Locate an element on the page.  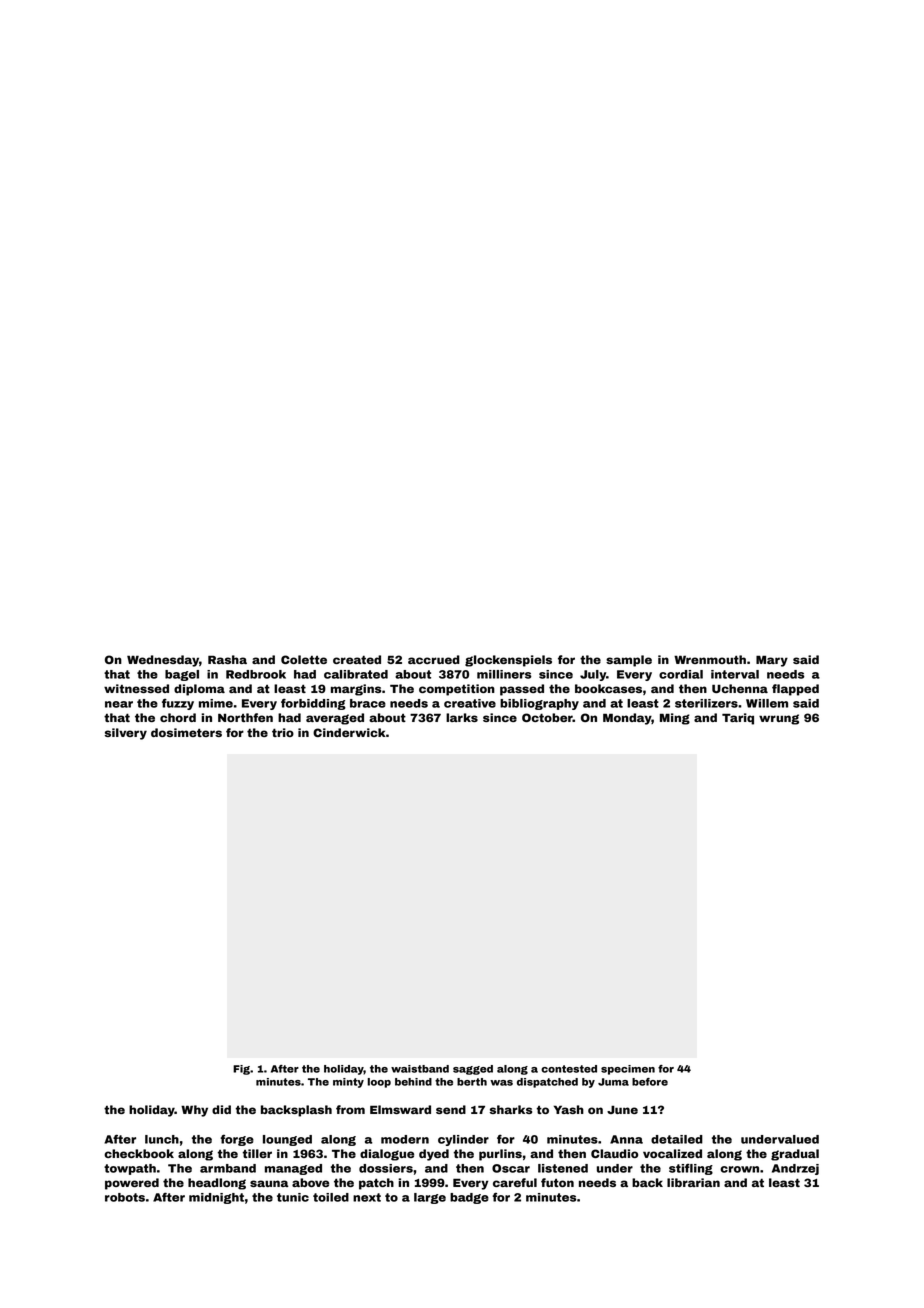
robots is located at coordinates (125, 1197).
